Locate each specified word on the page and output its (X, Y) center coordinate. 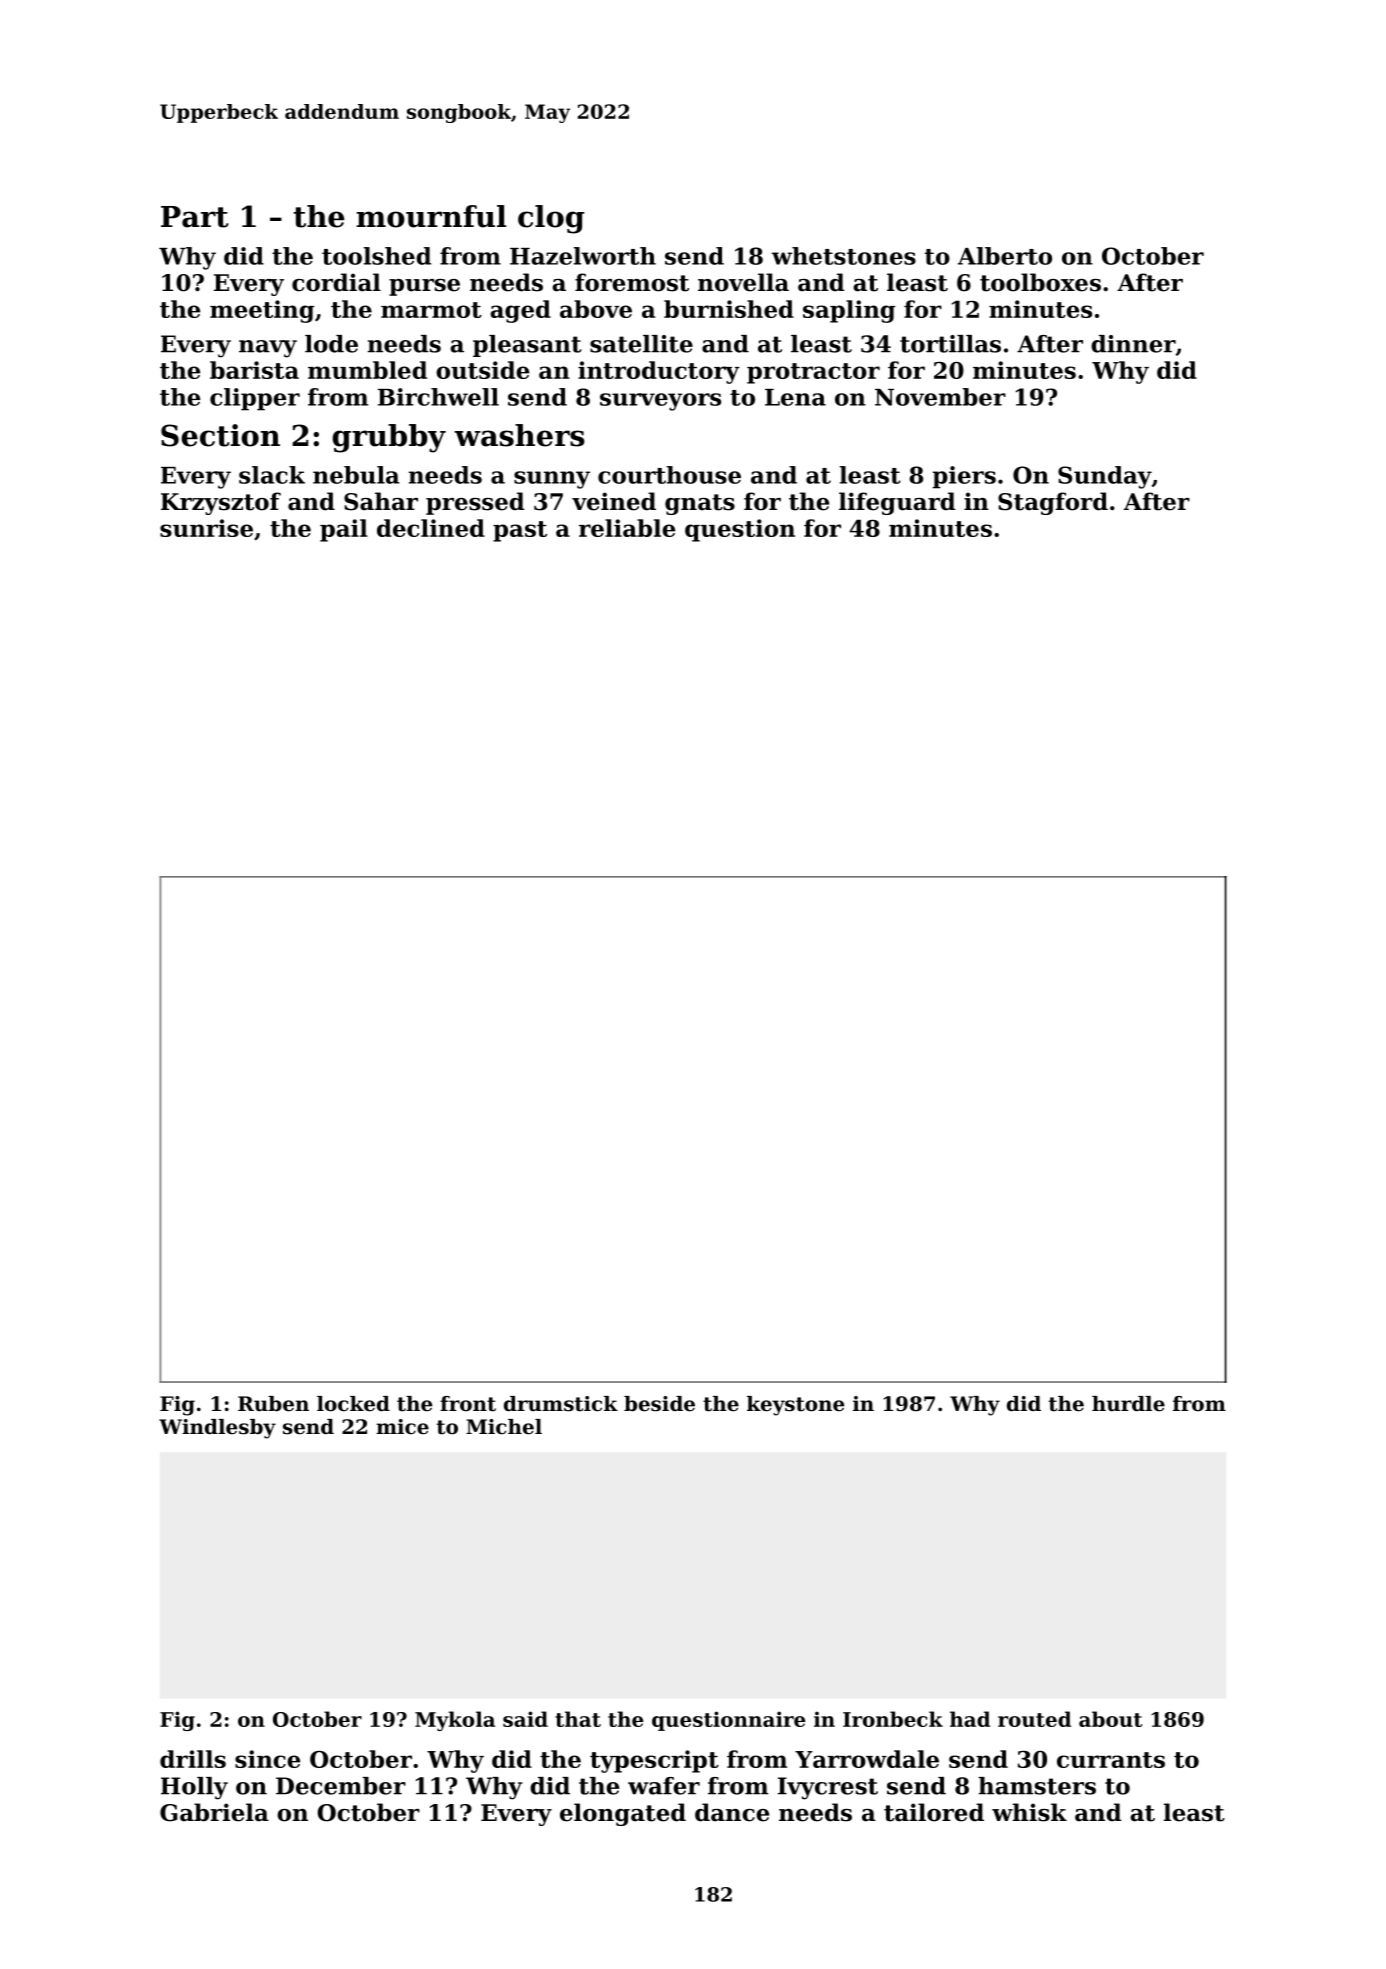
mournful (431, 216)
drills (193, 1759)
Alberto (1005, 256)
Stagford (1053, 503)
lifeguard (897, 503)
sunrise (206, 528)
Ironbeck (893, 1719)
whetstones (844, 256)
